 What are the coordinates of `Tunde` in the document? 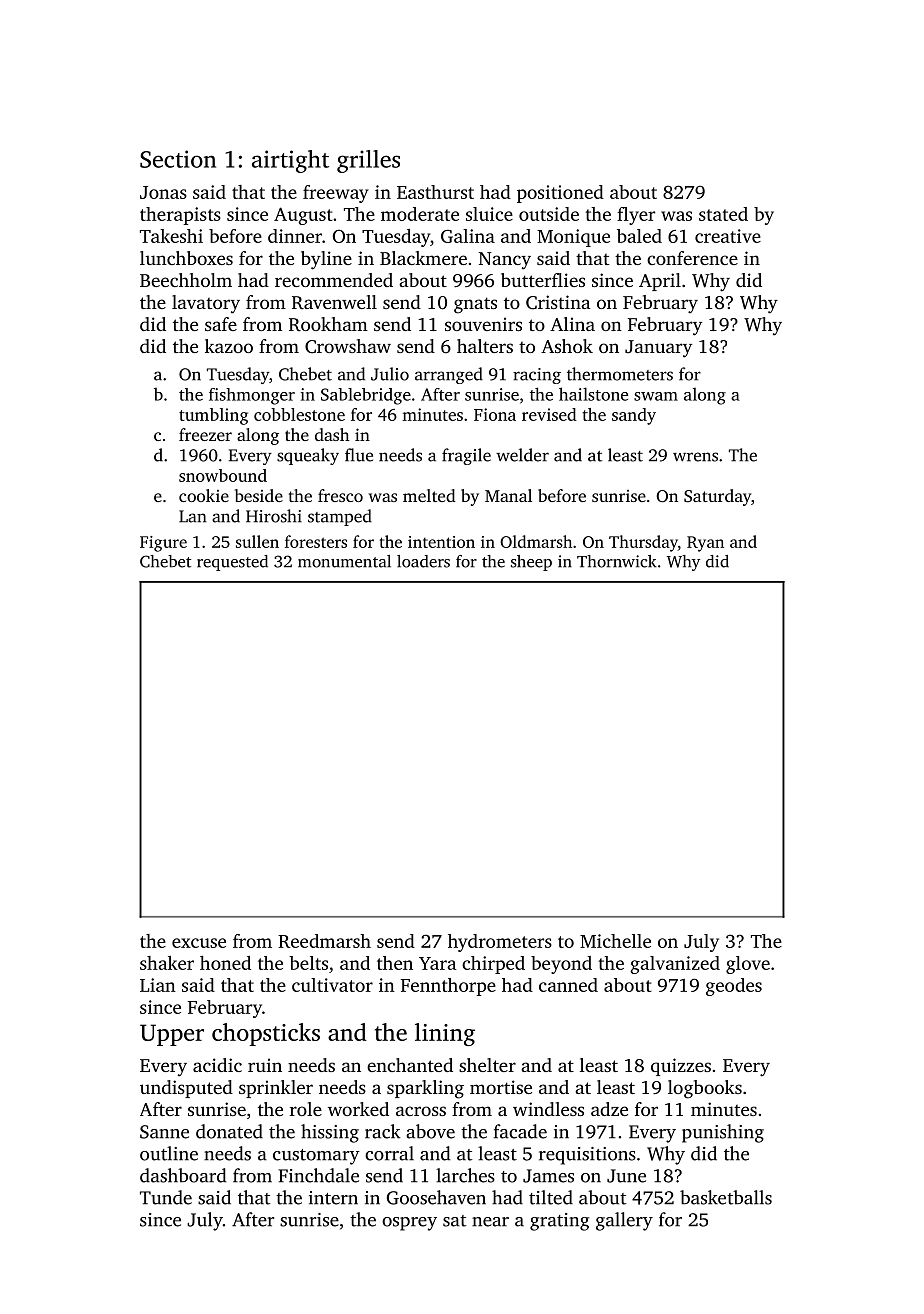 It's located at (166, 1197).
